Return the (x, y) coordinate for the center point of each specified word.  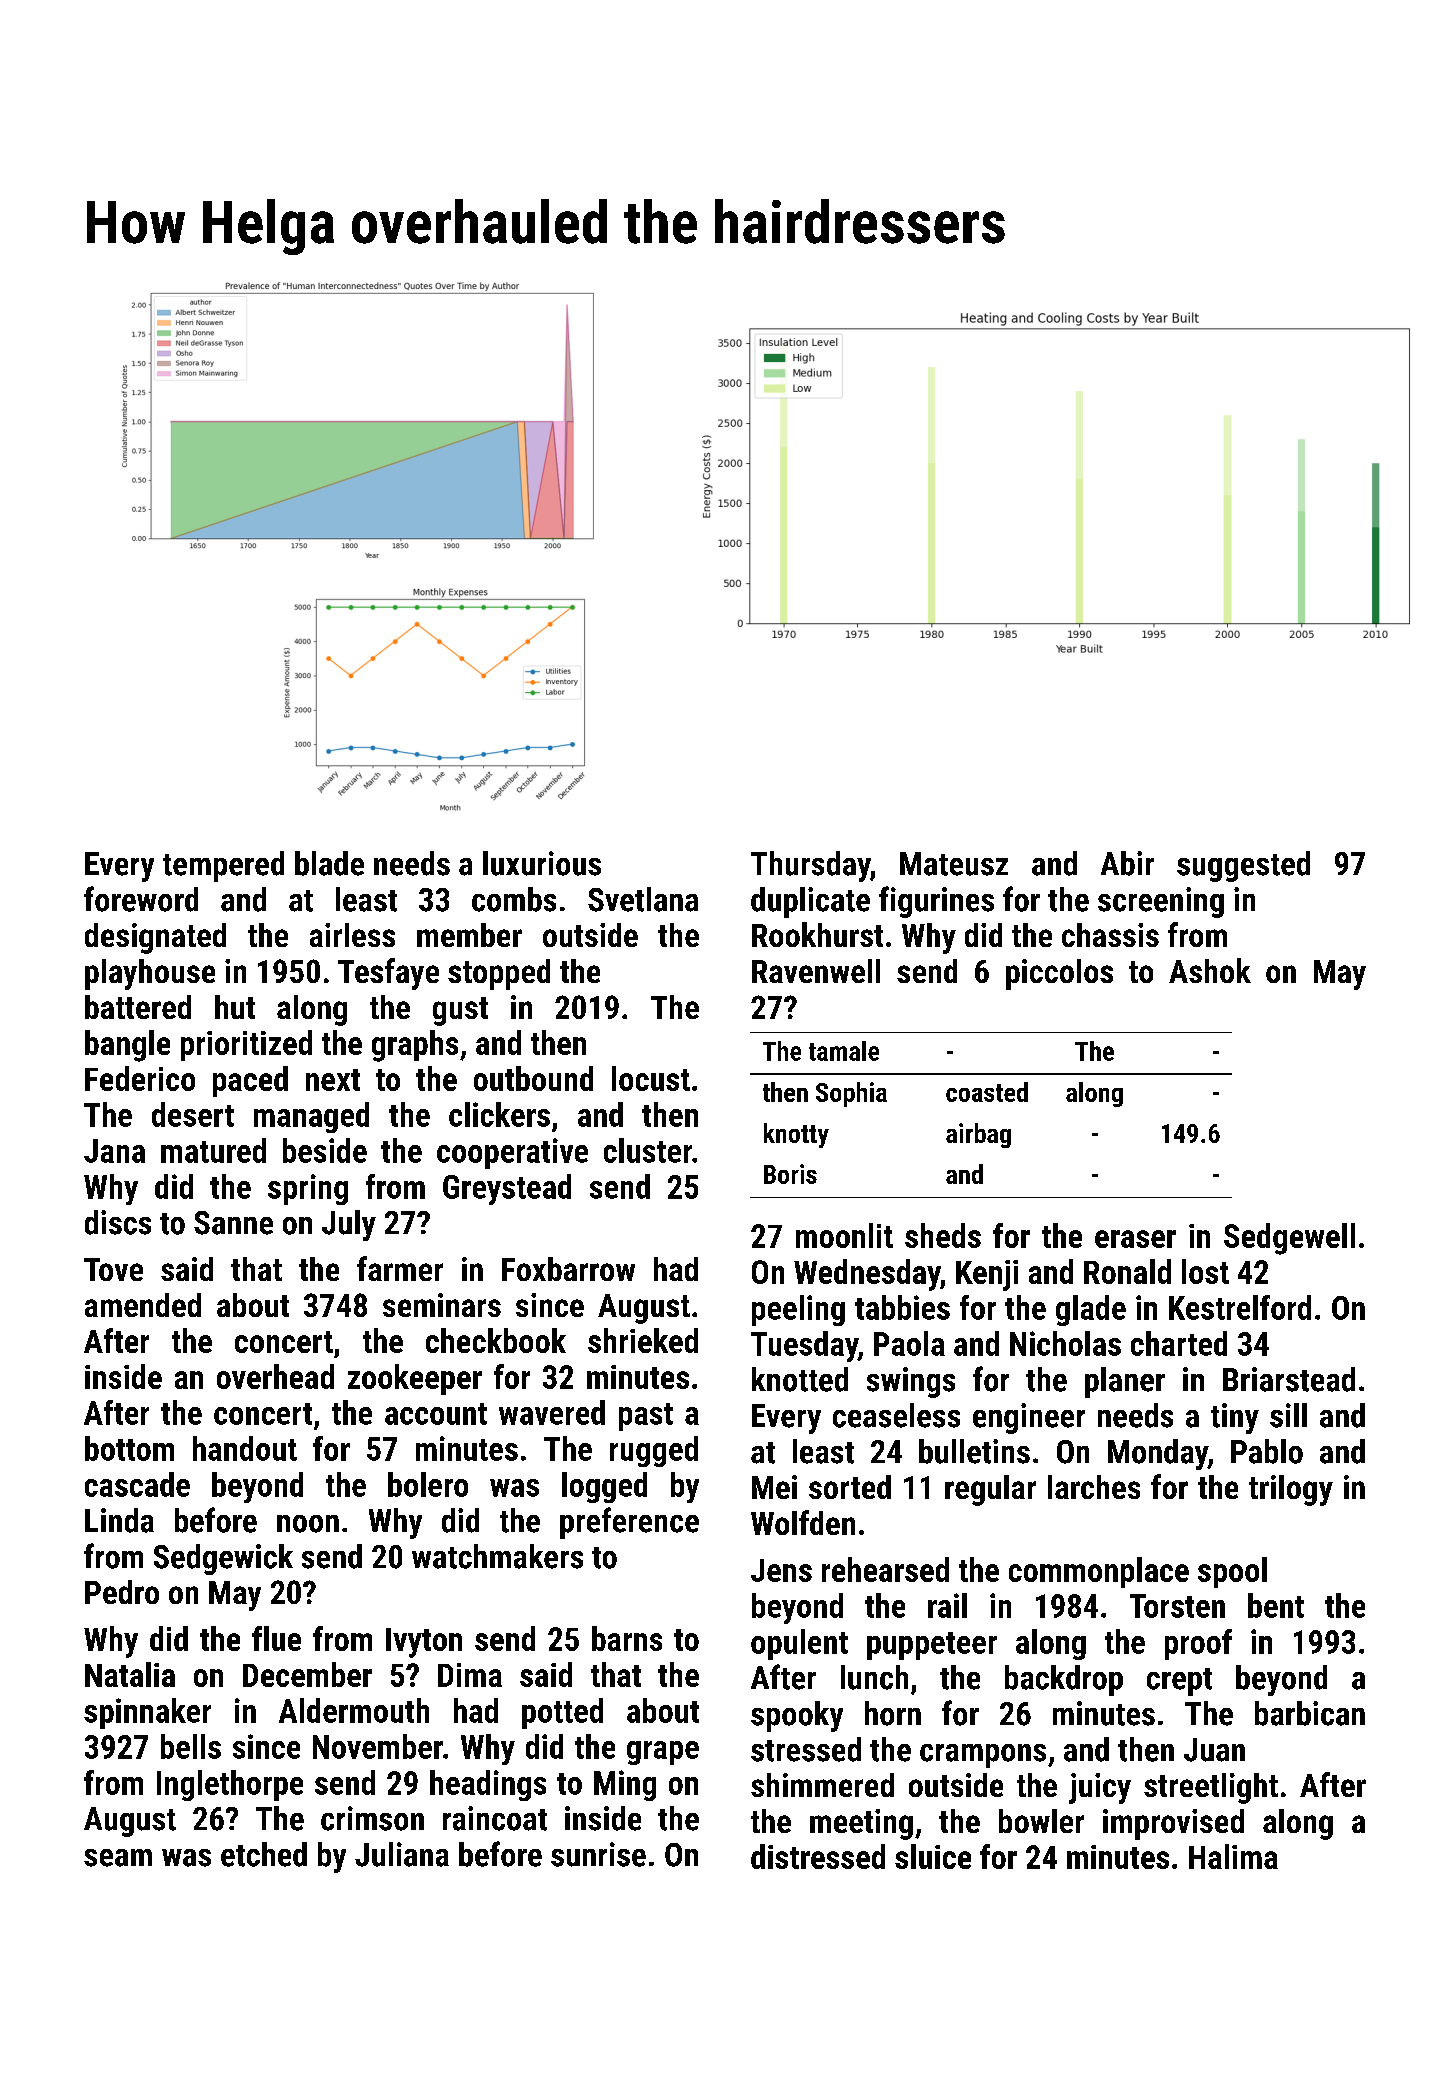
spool (1232, 1572)
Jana (114, 1151)
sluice (933, 1856)
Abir (1127, 863)
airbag (978, 1135)
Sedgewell (1289, 1239)
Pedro (122, 1592)
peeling (798, 1310)
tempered (223, 866)
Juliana (402, 1854)
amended (143, 1305)
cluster (648, 1150)
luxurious (542, 863)
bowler (1041, 1821)
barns (627, 1638)
